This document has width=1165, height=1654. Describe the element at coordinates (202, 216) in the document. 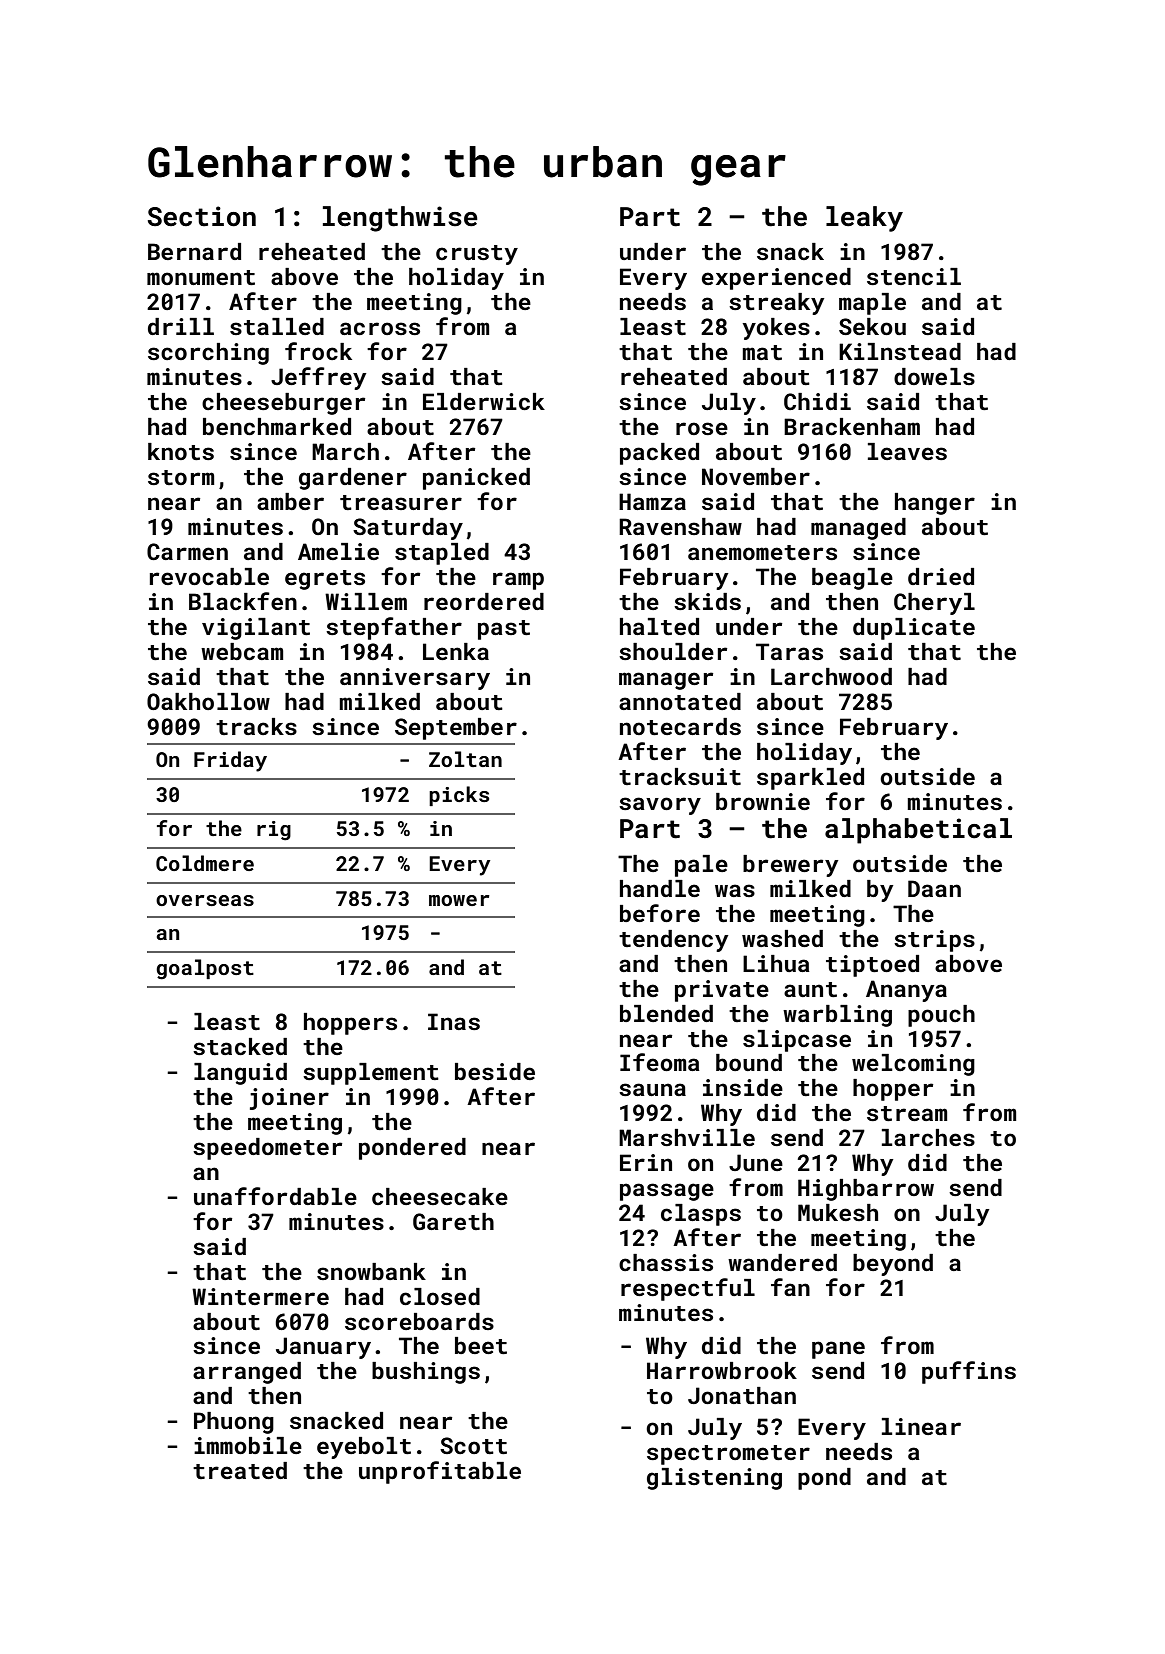

I see `Section` at that location.
